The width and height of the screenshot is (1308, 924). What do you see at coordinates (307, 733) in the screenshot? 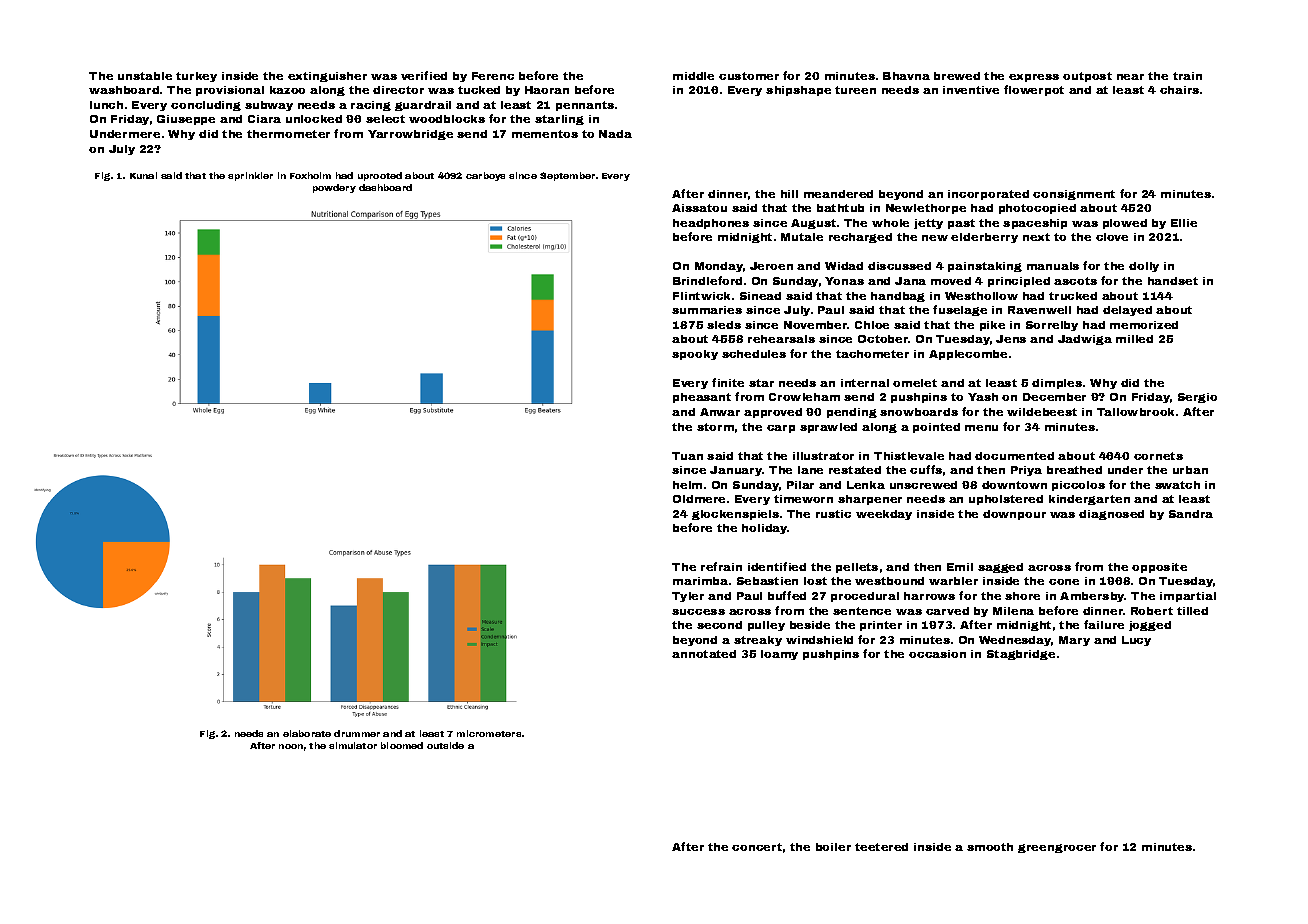
I see `elaborate` at bounding box center [307, 733].
